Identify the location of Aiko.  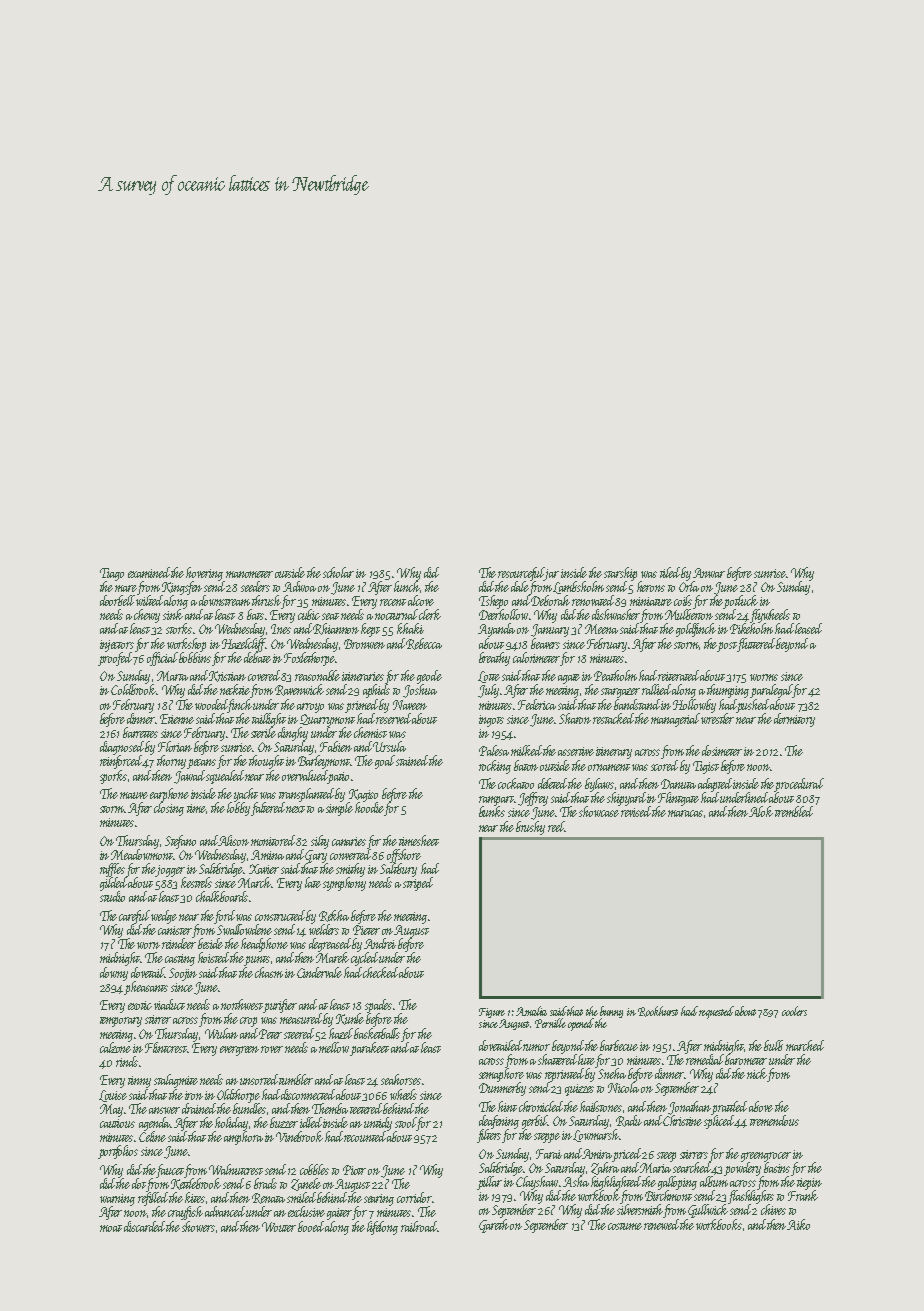
(798, 1224).
